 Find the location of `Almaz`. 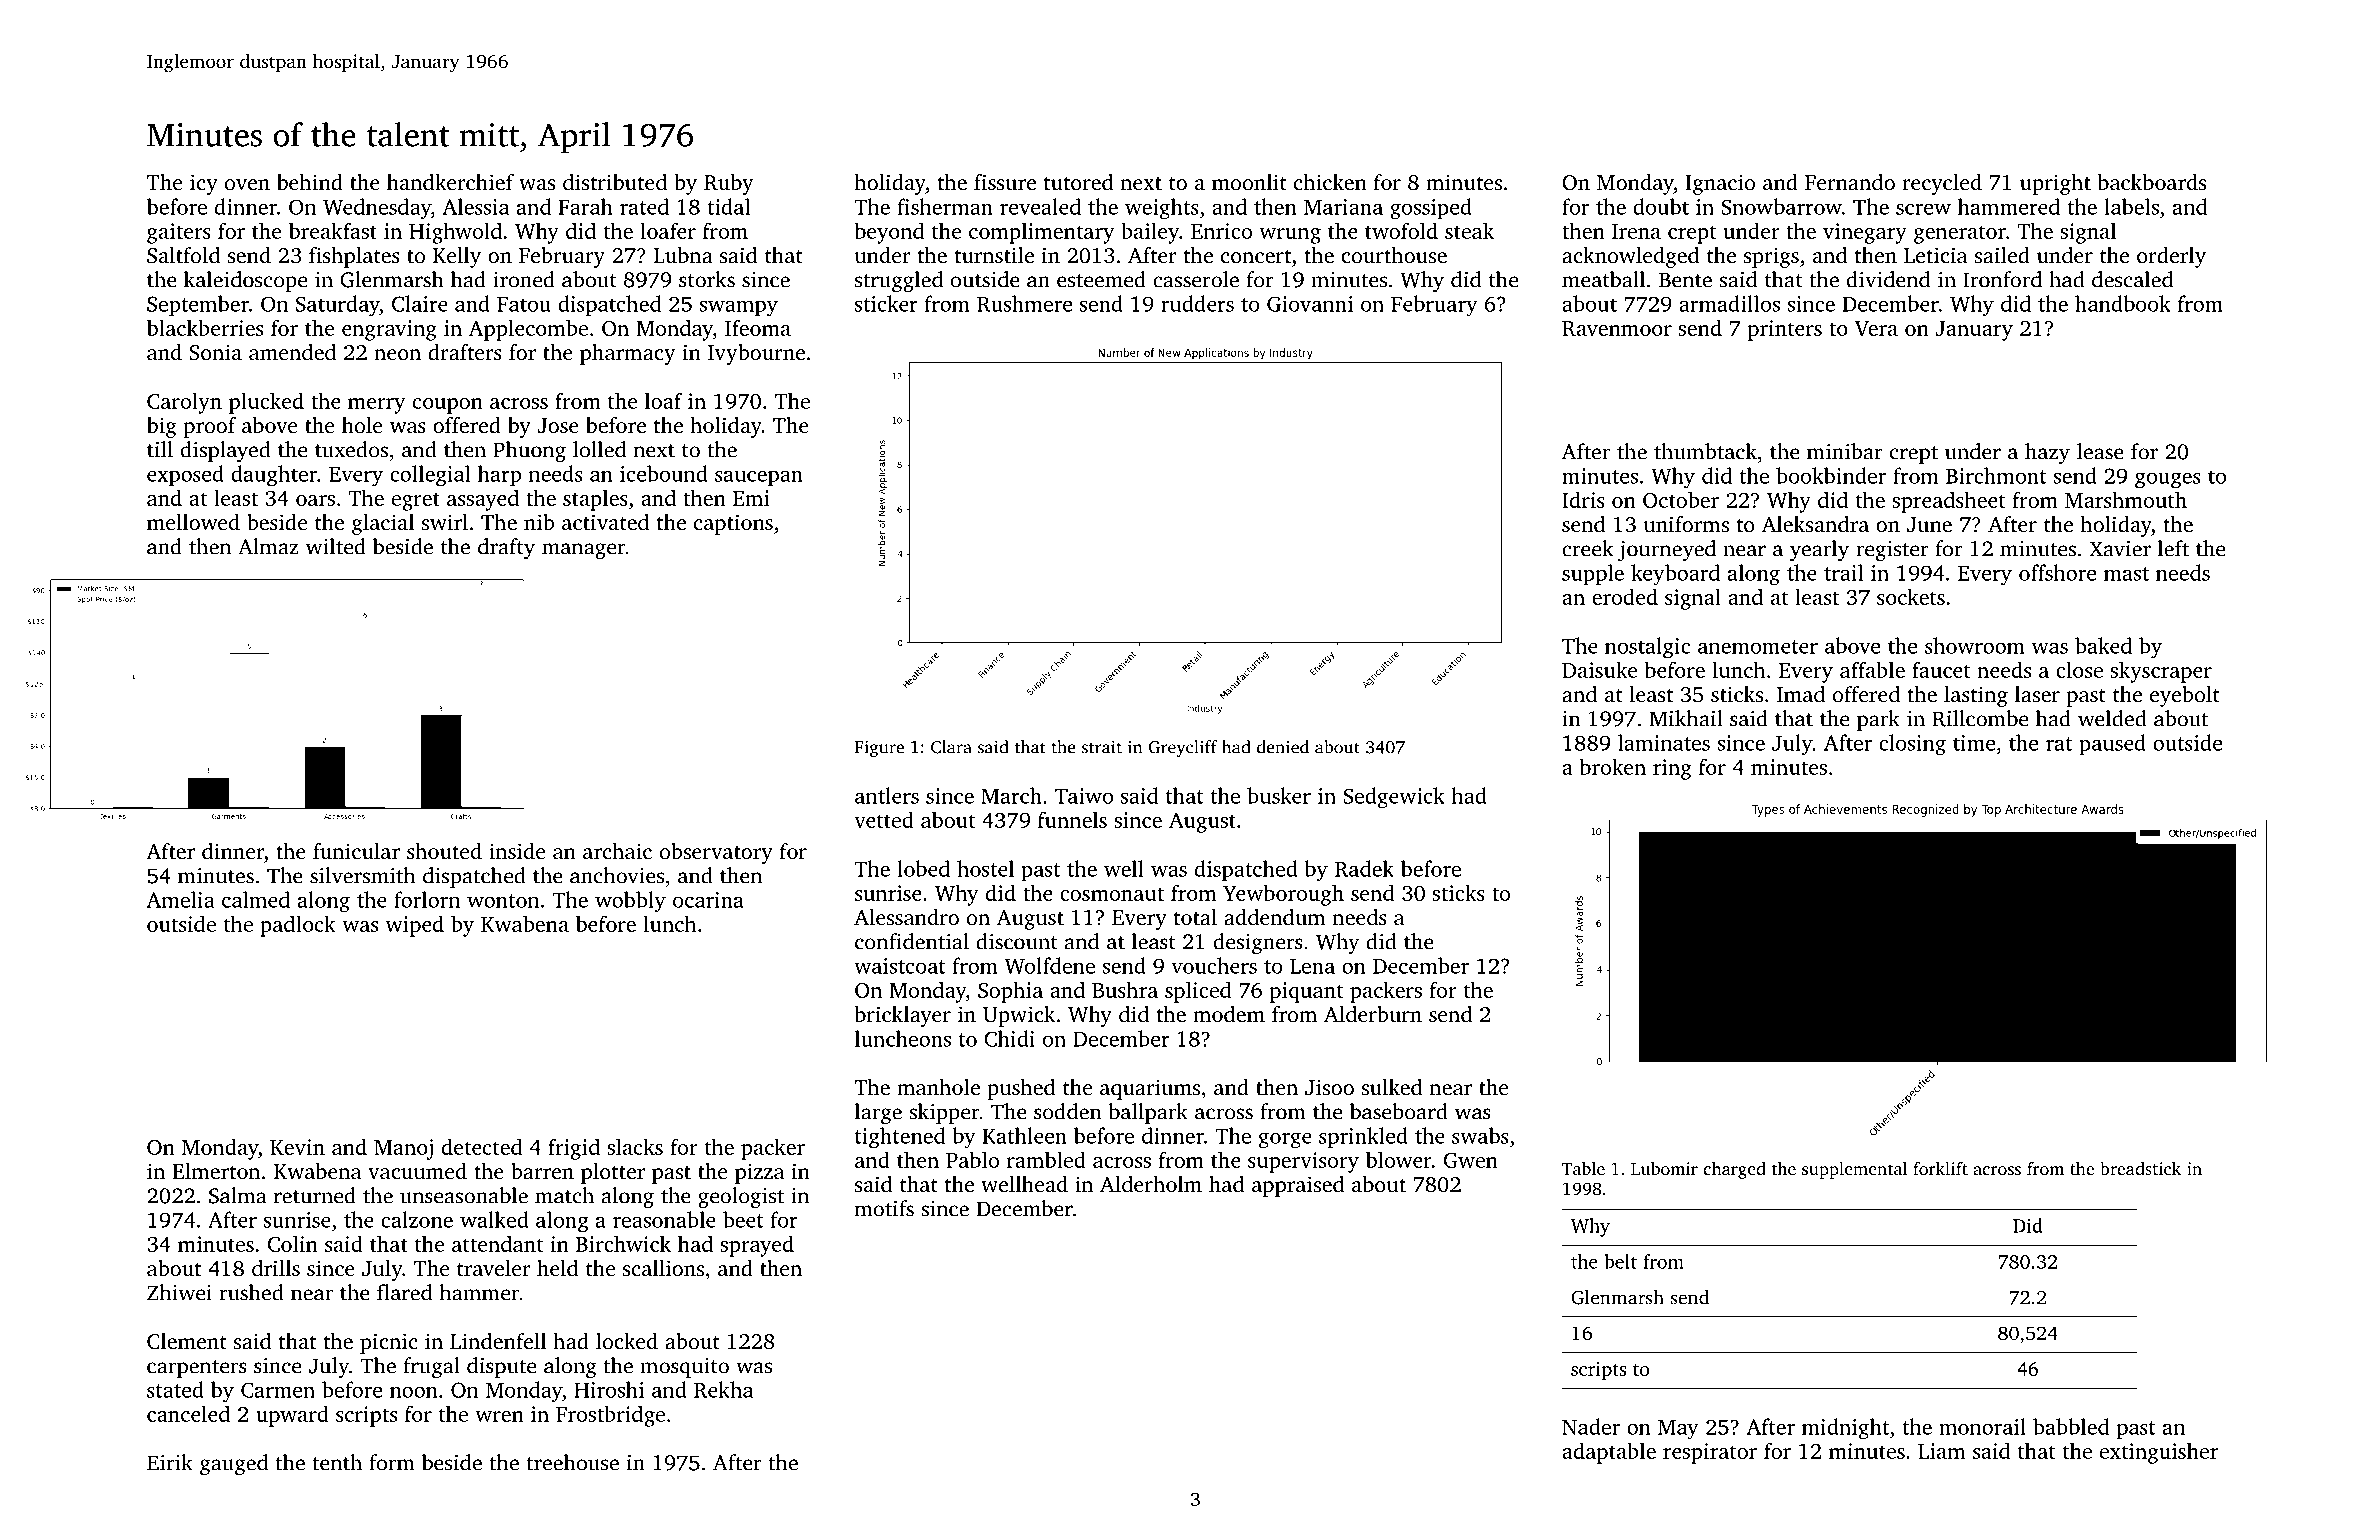

Almaz is located at coordinates (268, 546).
